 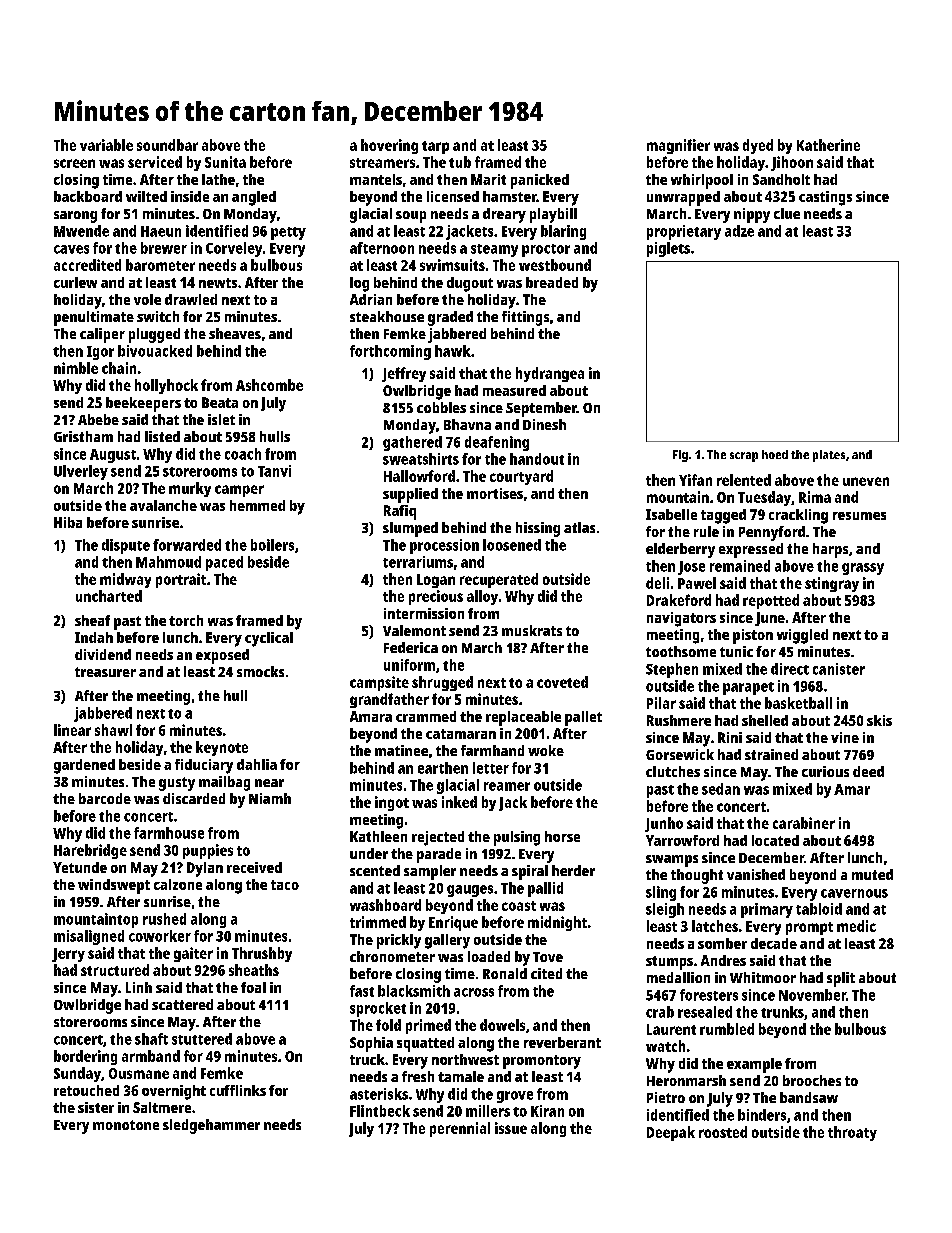 What do you see at coordinates (697, 583) in the screenshot?
I see `Pawel` at bounding box center [697, 583].
